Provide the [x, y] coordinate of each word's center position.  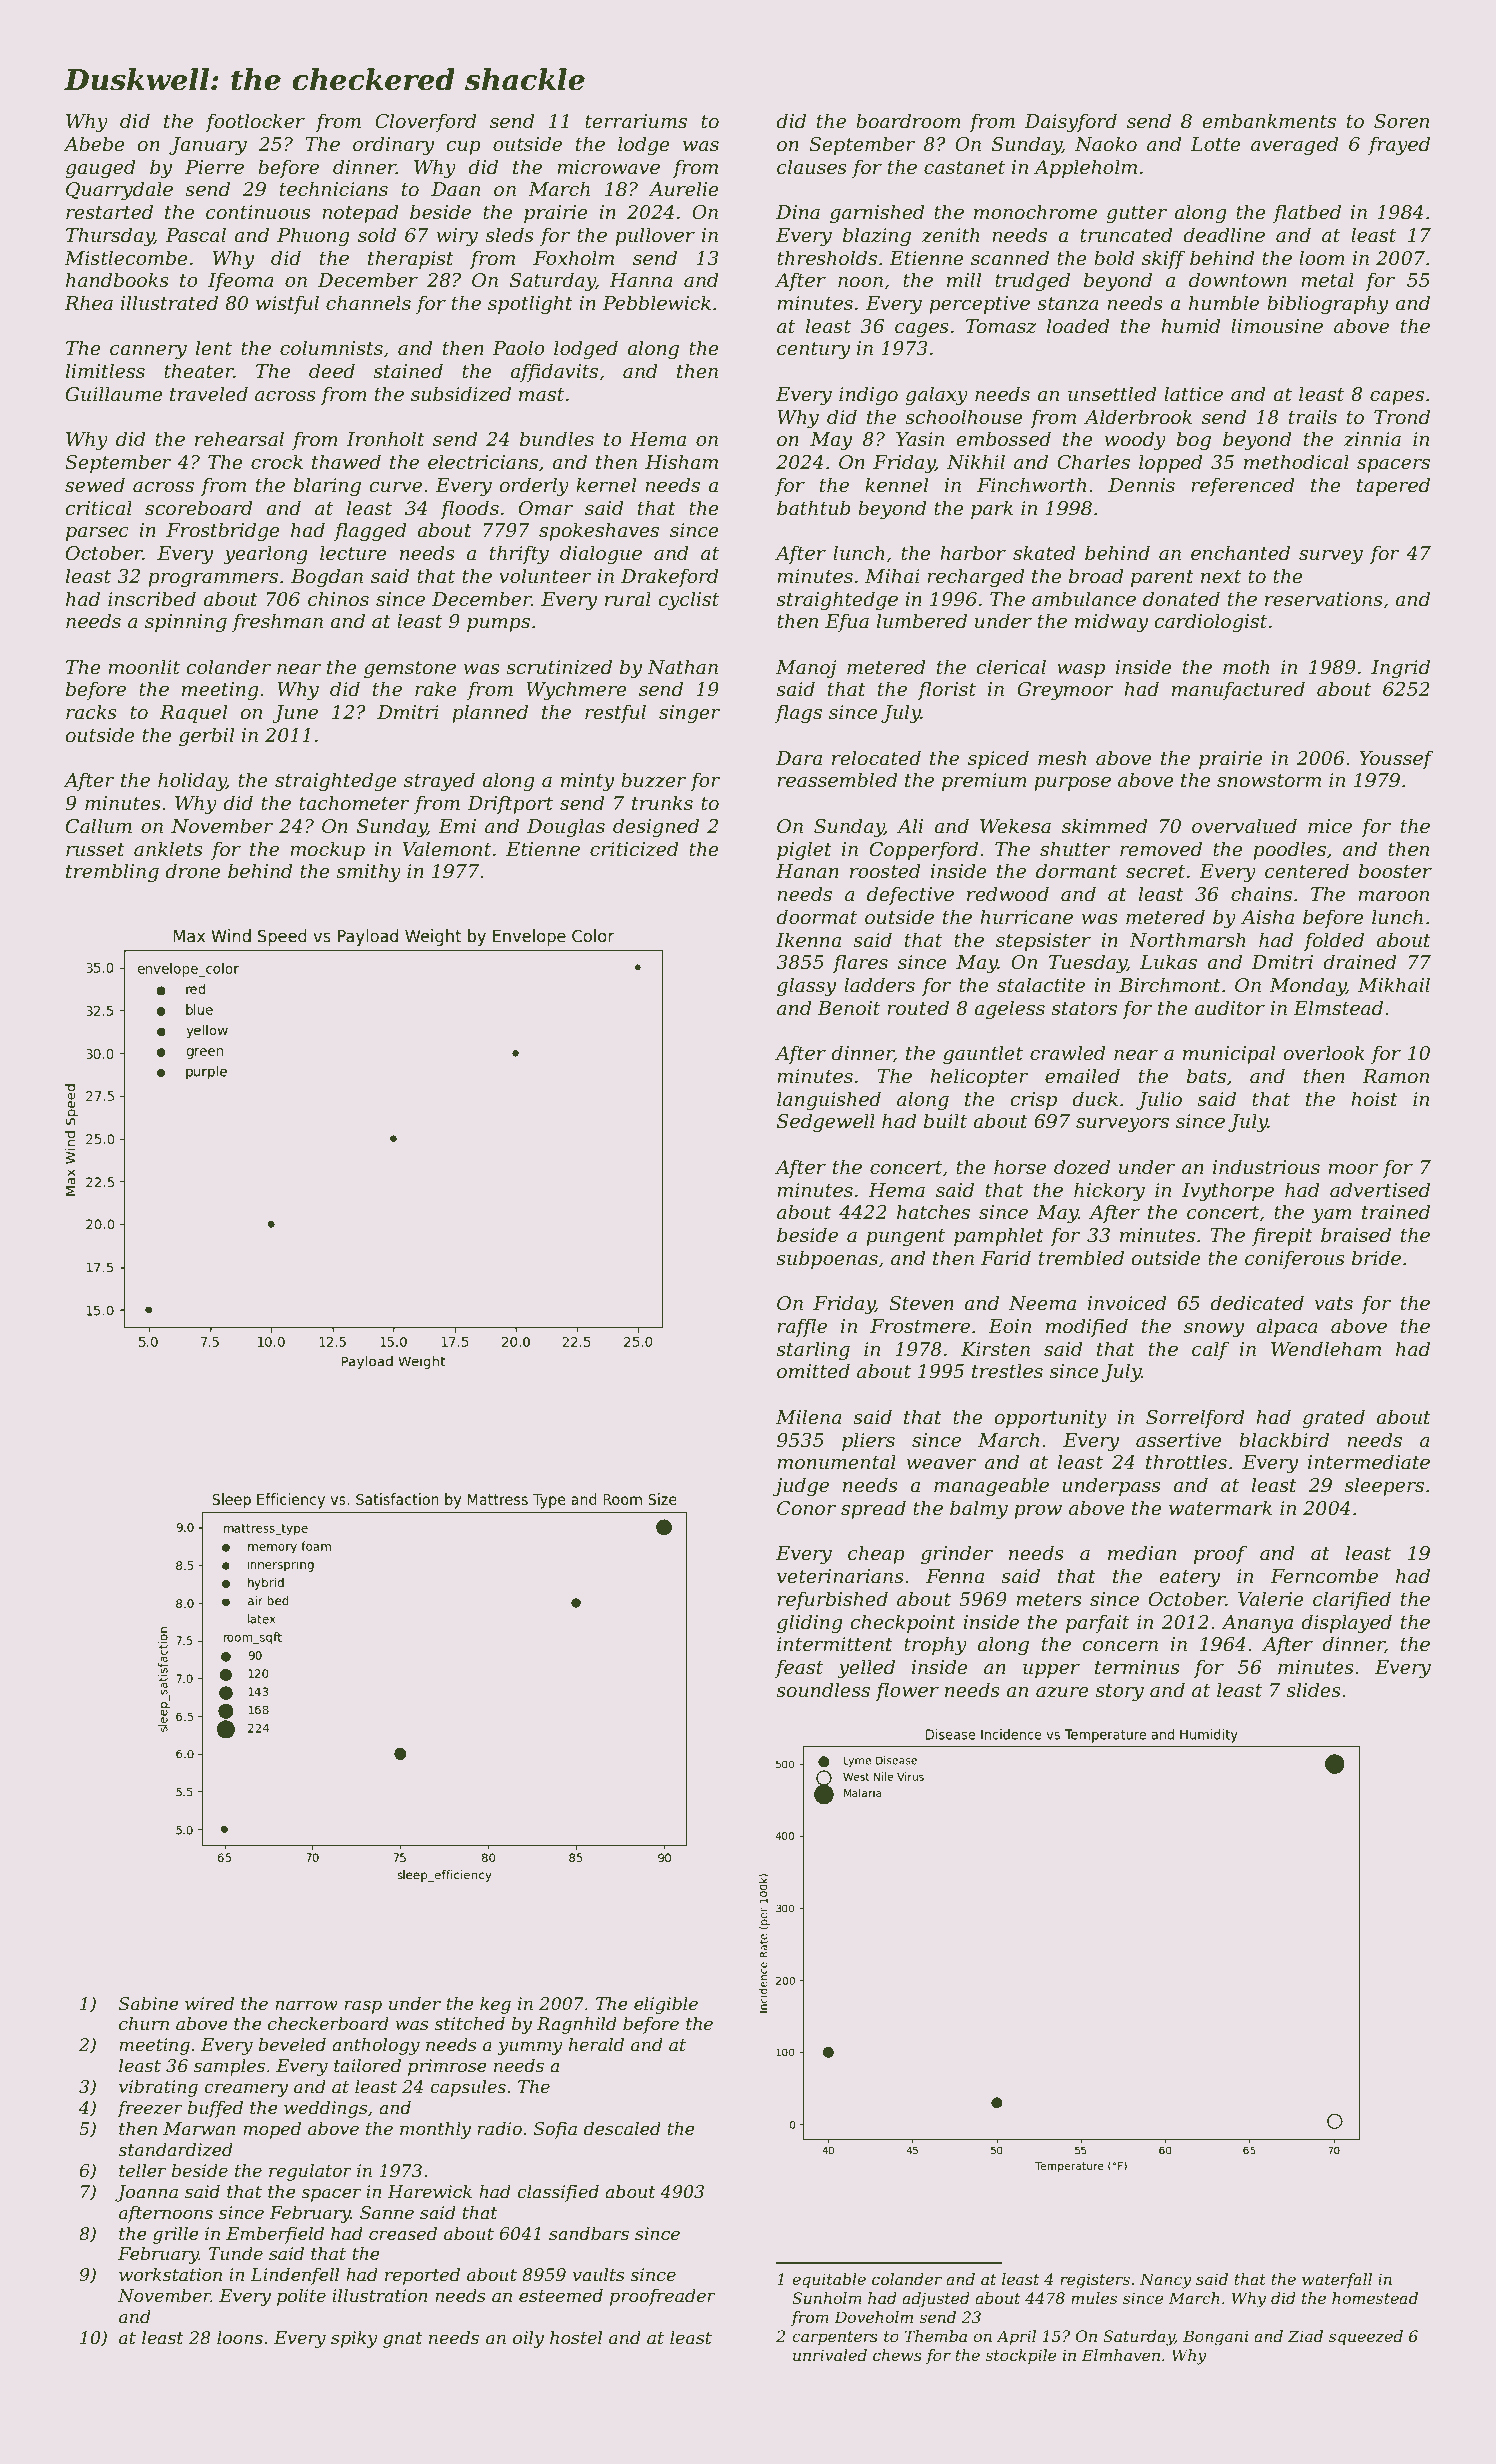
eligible [666, 2005]
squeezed [1366, 2338]
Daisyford [1070, 122]
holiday [192, 781]
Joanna [146, 2193]
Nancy [1166, 2281]
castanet [965, 168]
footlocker [255, 122]
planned [490, 713]
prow [1038, 1512]
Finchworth [1031, 485]
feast [799, 1668]
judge [801, 1486]
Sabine [149, 2003]
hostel [576, 2337]
